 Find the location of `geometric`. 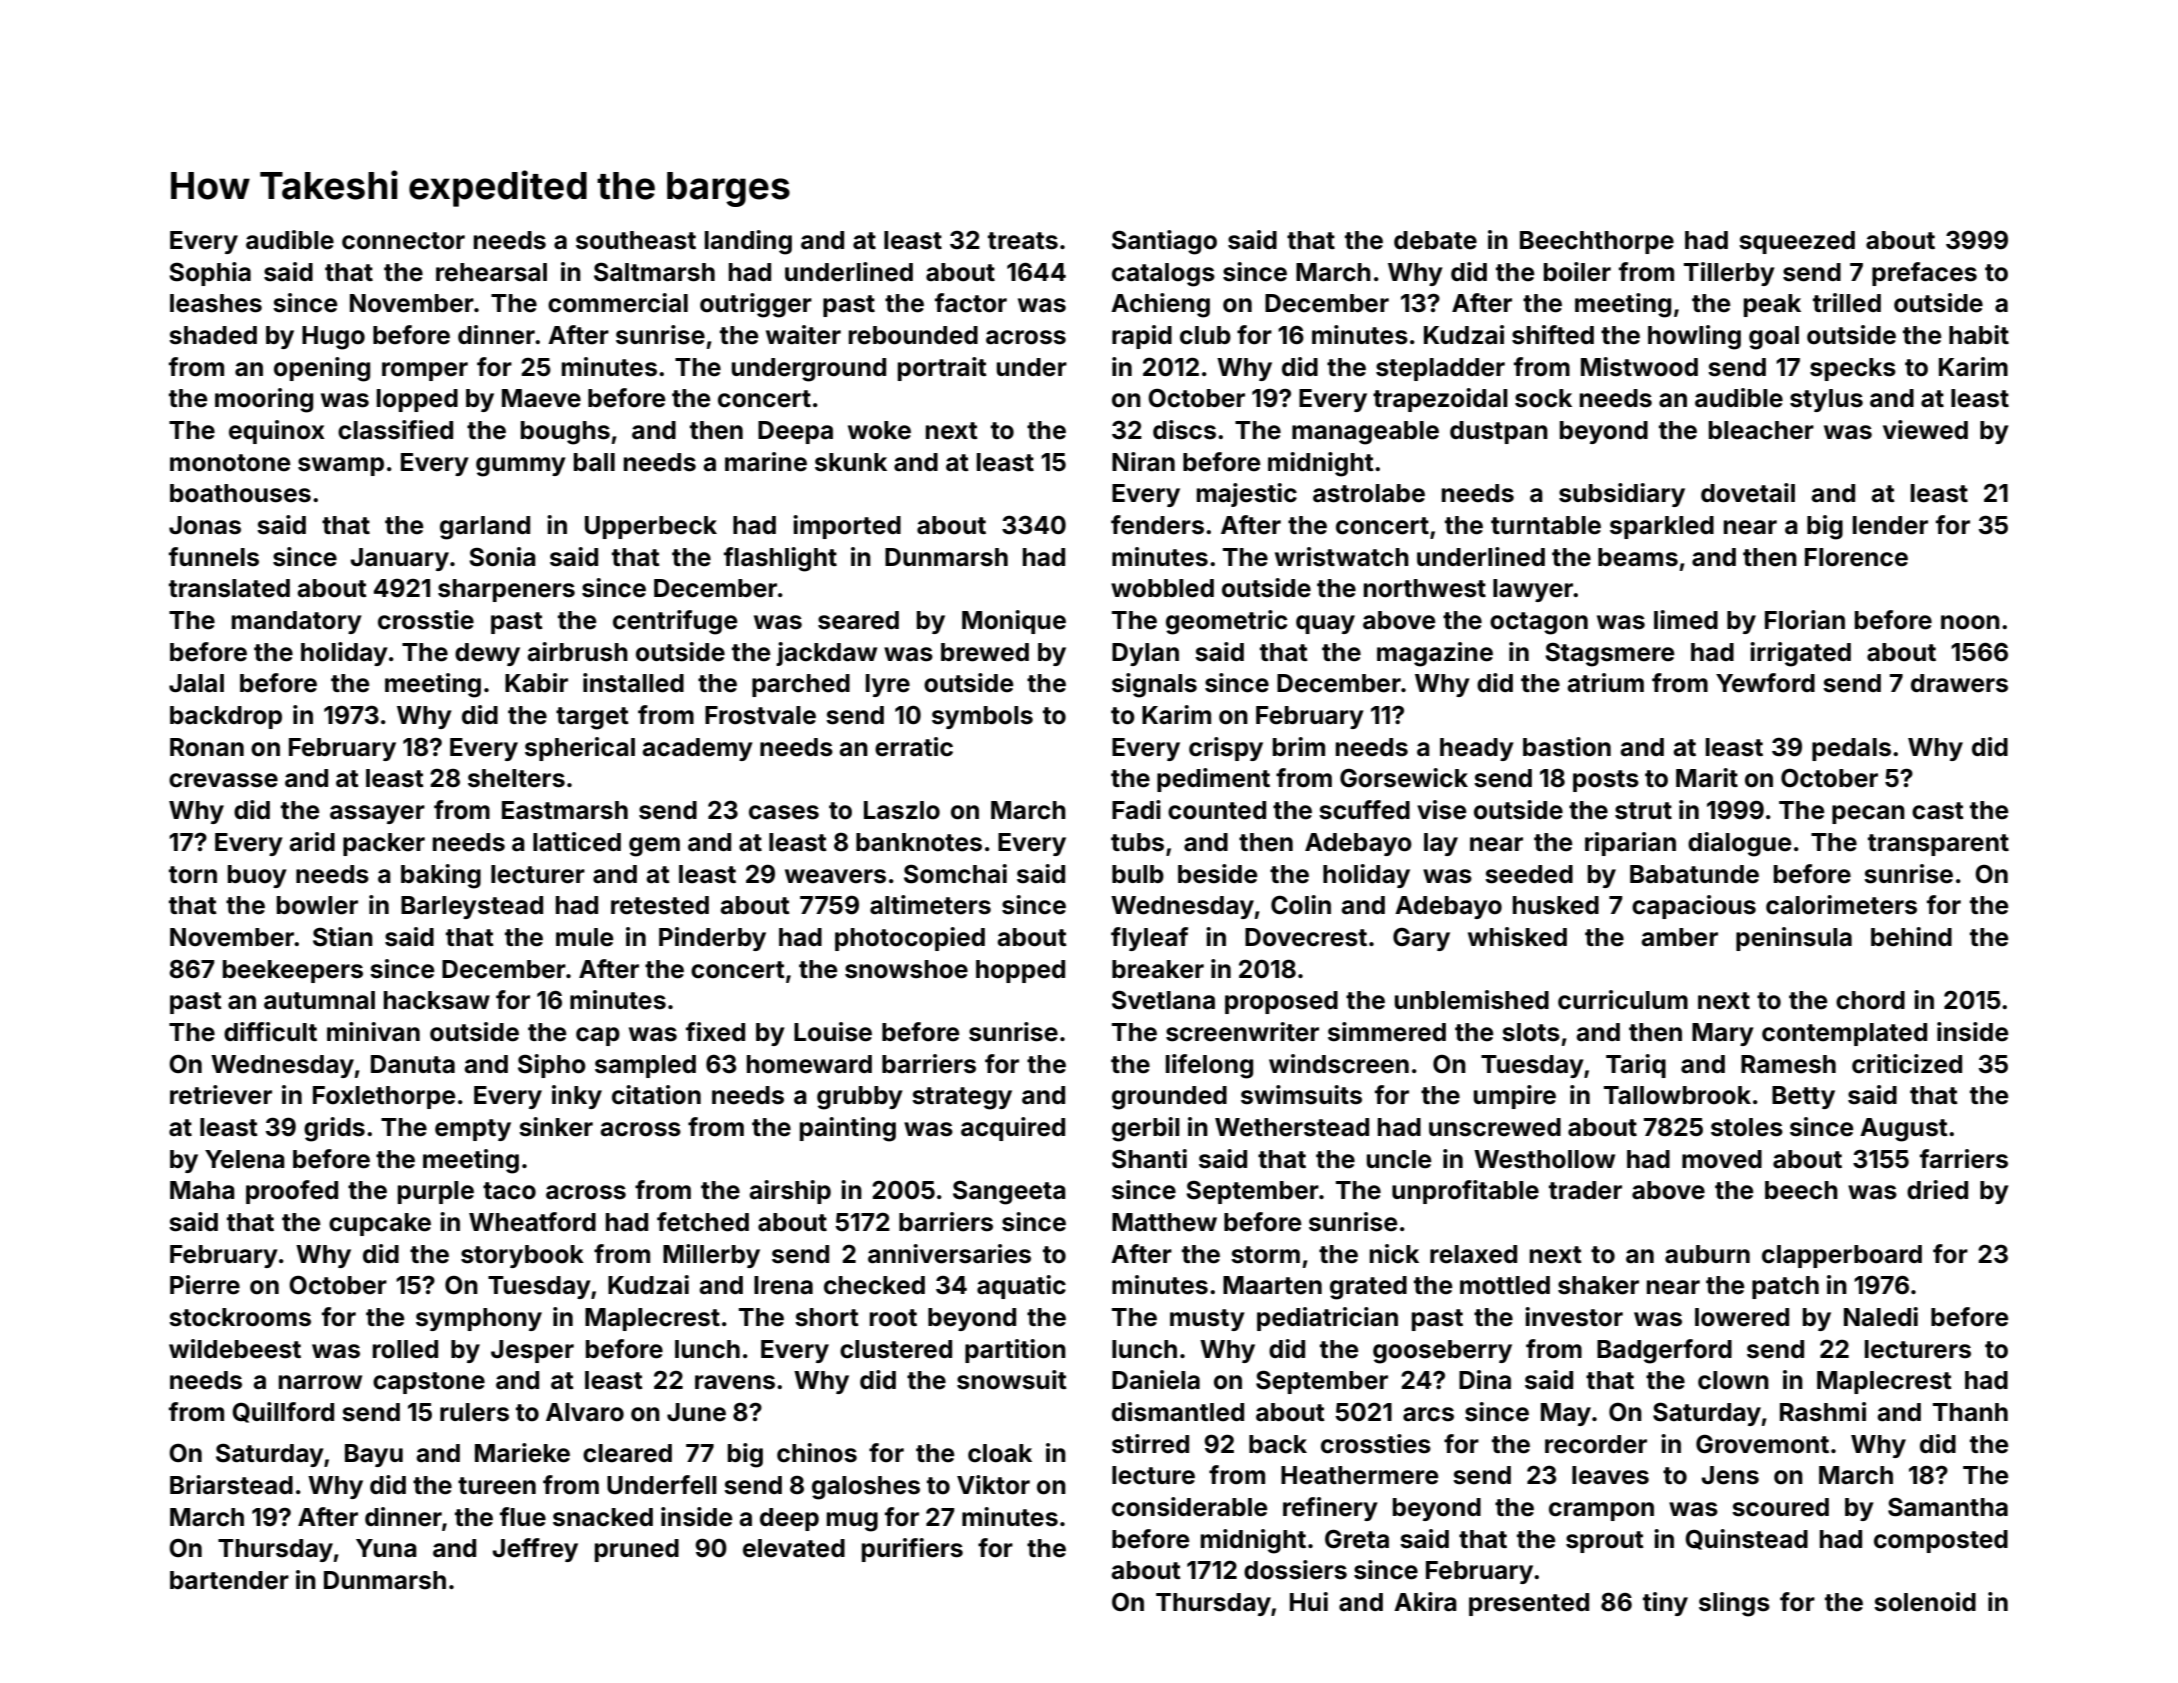

geometric is located at coordinates (1226, 622).
